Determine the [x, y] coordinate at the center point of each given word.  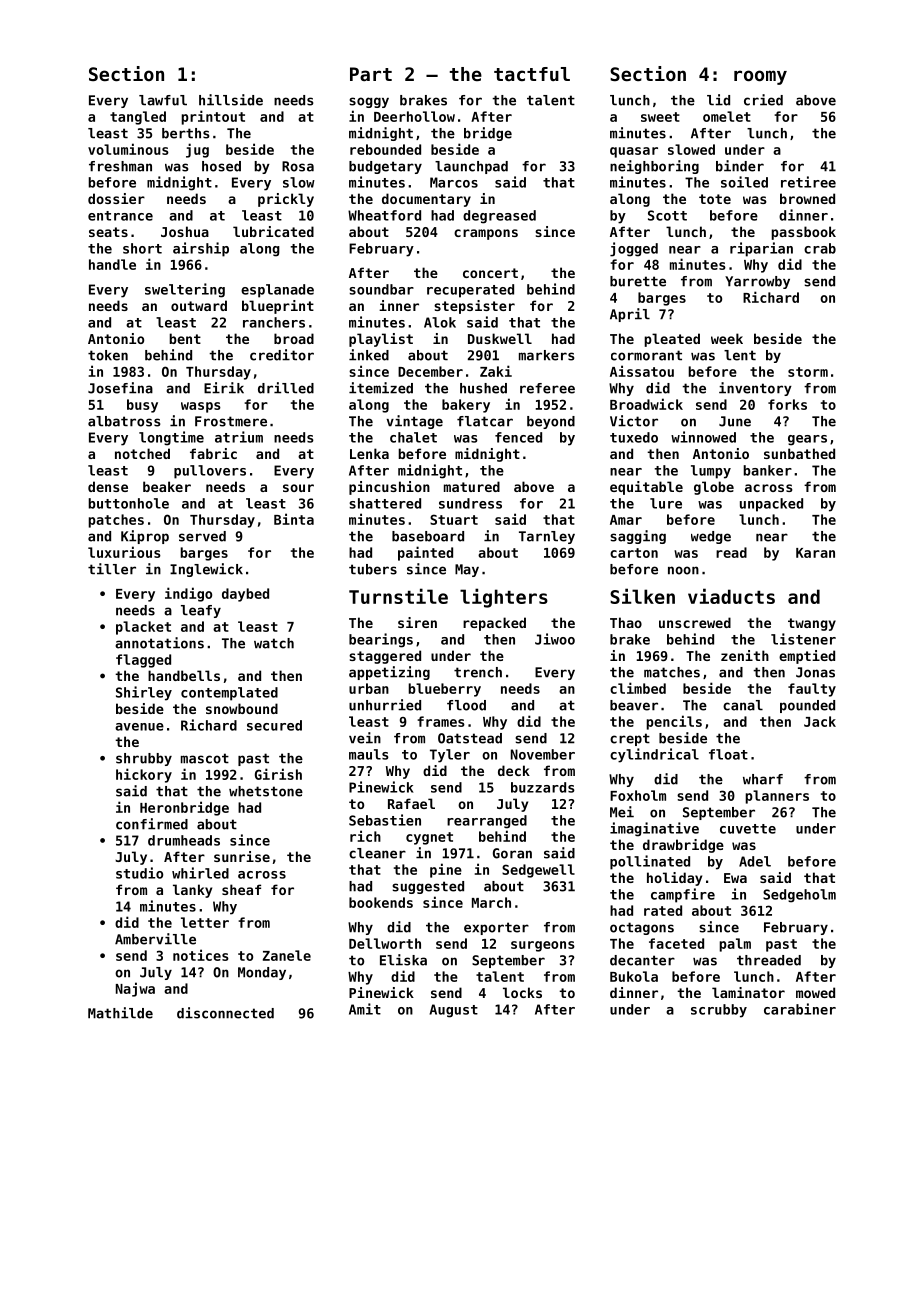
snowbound [242, 708]
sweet [660, 117]
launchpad [471, 167]
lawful [163, 100]
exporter [496, 928]
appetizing [389, 673]
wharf [763, 779]
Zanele [287, 955]
